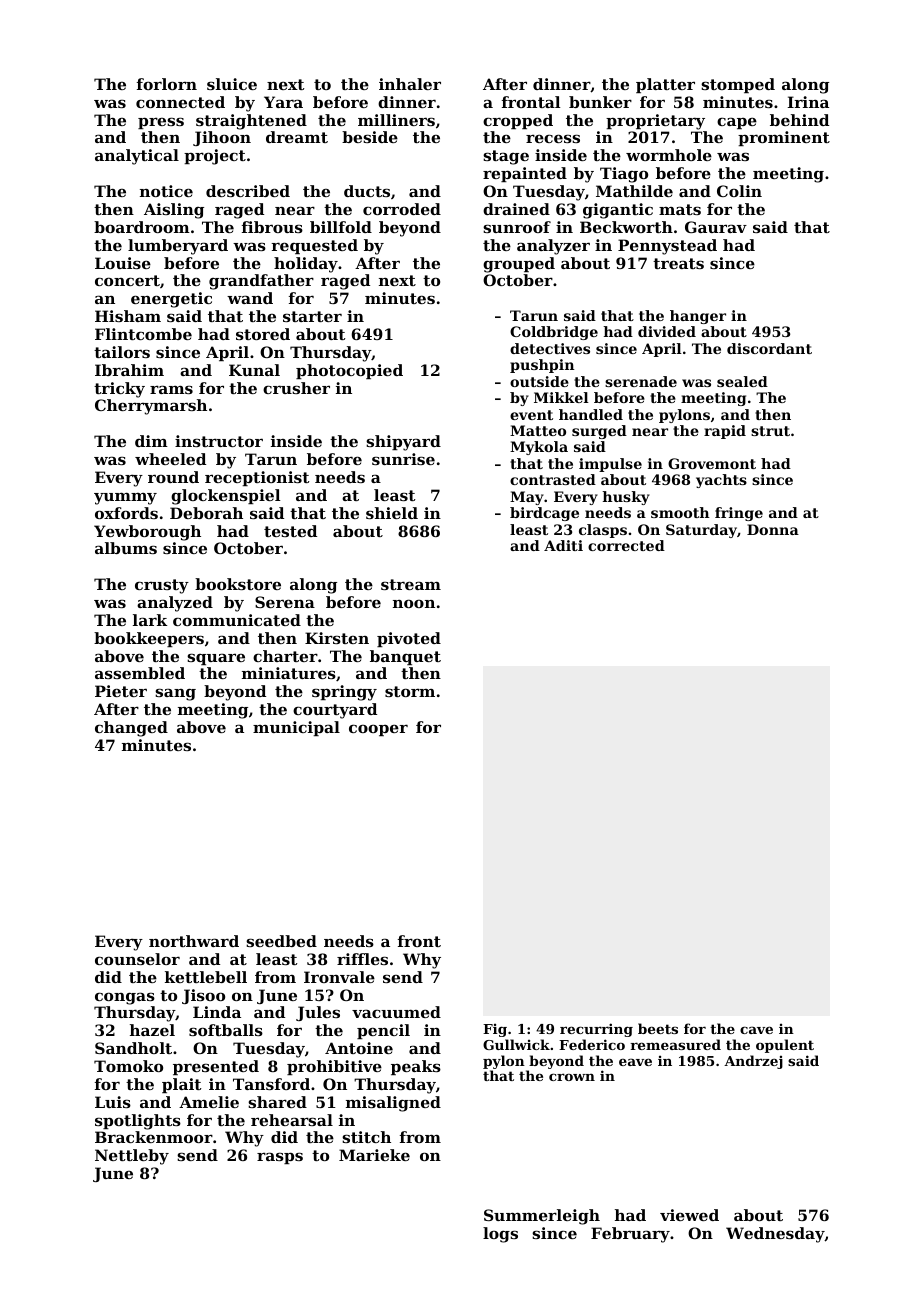 The image size is (924, 1308). What do you see at coordinates (785, 1046) in the screenshot?
I see `opulent` at bounding box center [785, 1046].
